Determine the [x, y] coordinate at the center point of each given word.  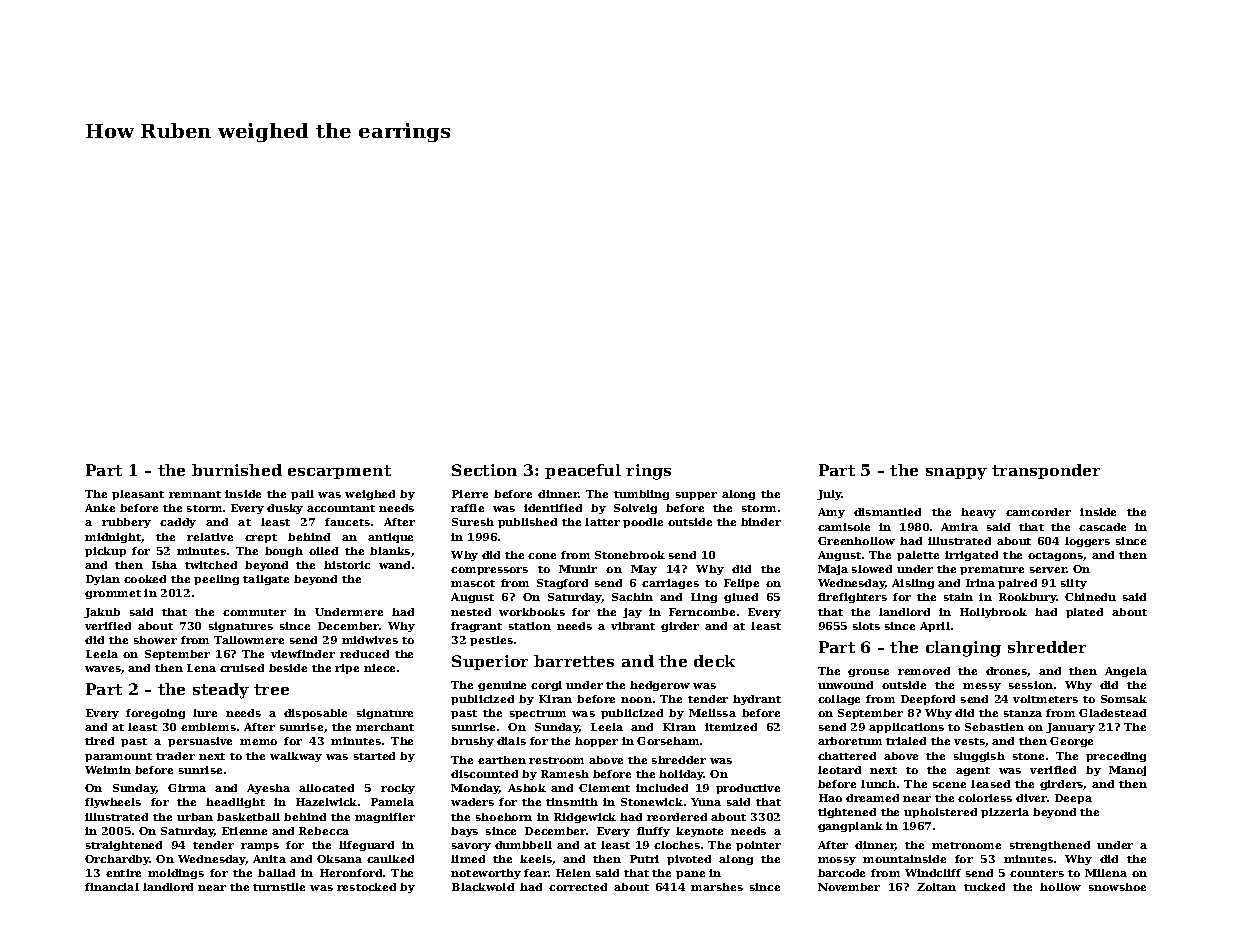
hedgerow [660, 686]
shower [155, 640]
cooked [145, 579]
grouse [868, 673]
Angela [1126, 672]
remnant [195, 494]
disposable [315, 714]
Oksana [339, 859]
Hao [830, 798]
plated [1084, 613]
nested [471, 612]
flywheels [113, 803]
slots [866, 626]
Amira [959, 527]
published [527, 523]
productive [748, 789]
